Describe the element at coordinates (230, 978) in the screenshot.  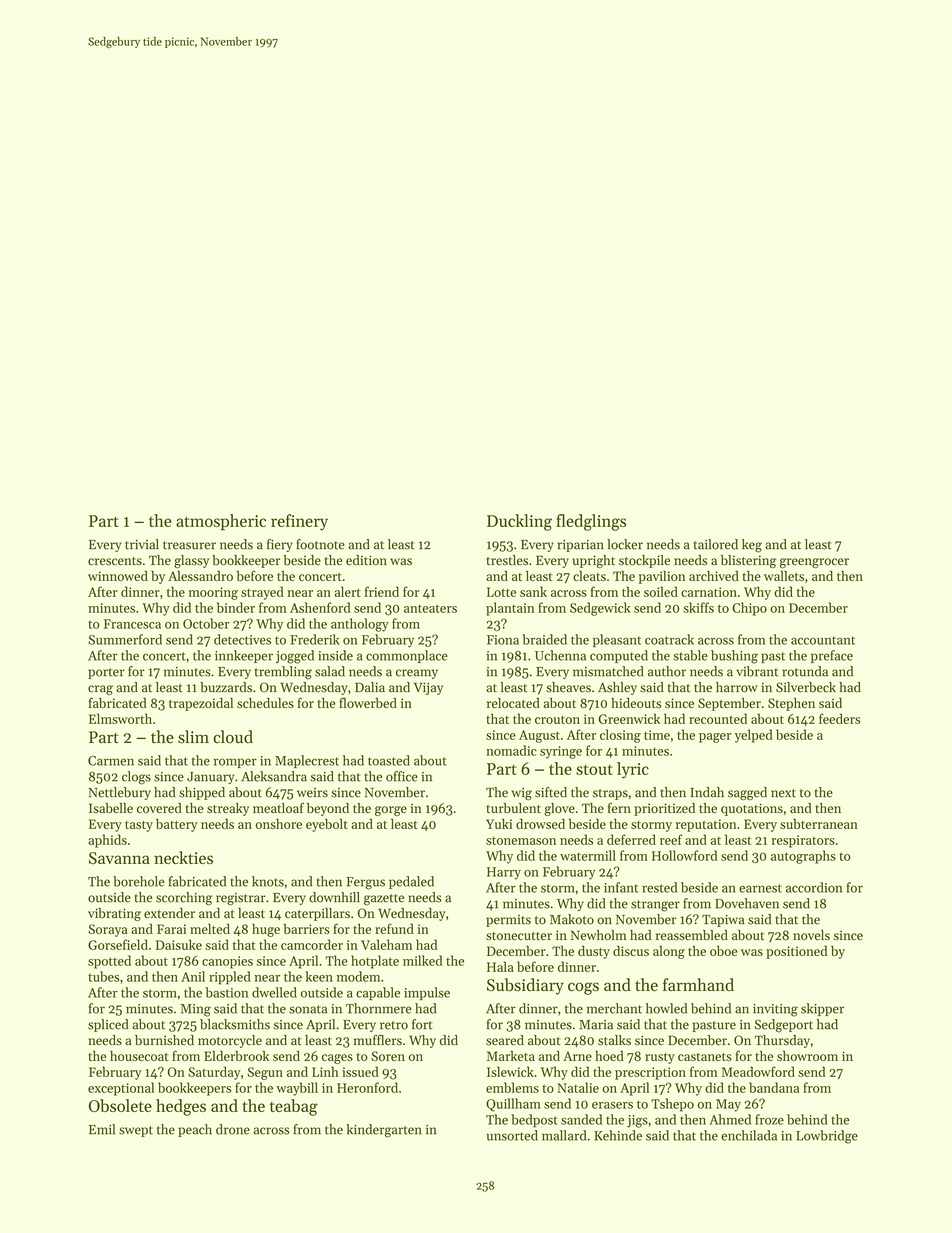
I see `rippled` at that location.
